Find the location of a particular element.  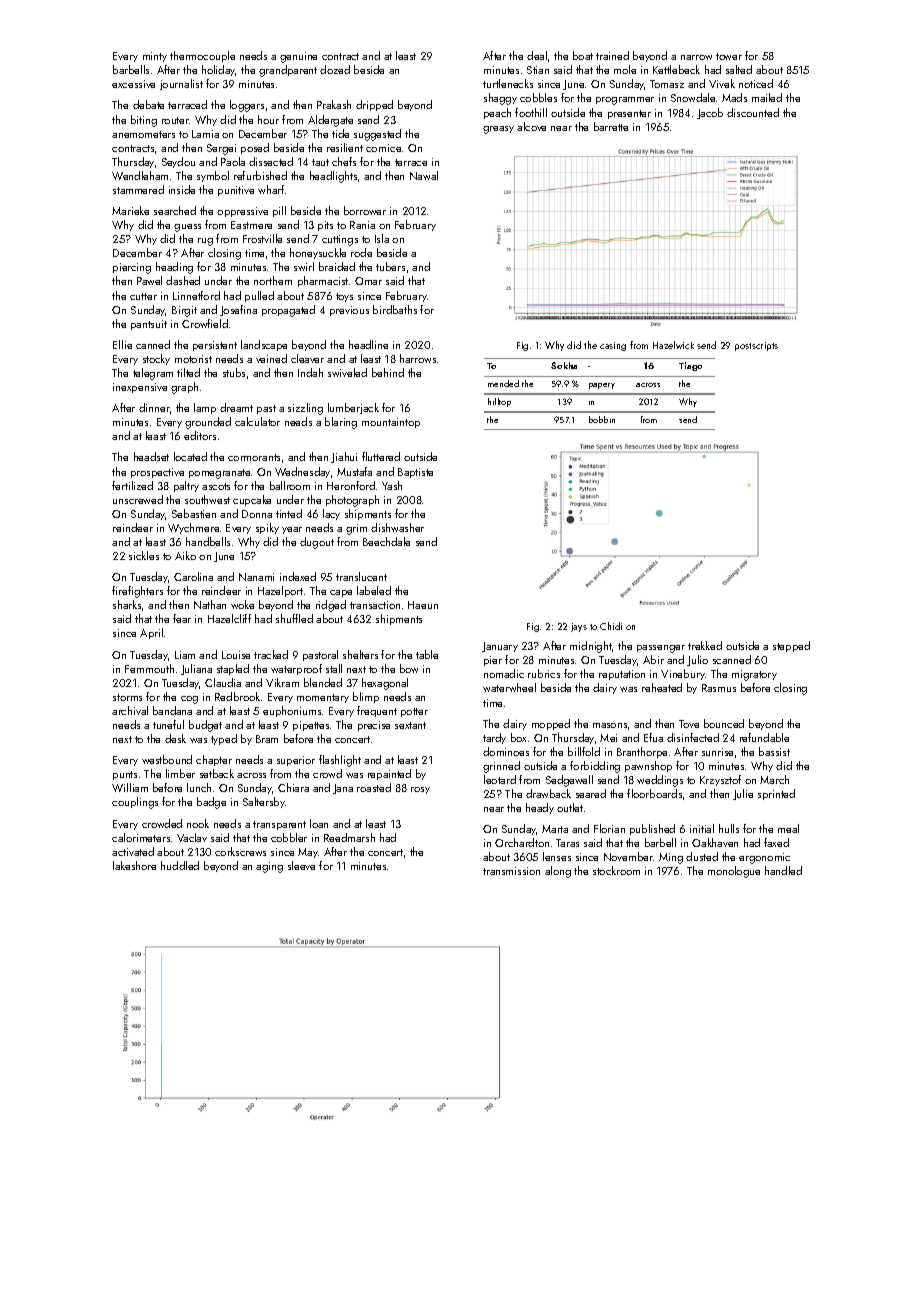

discounted is located at coordinates (753, 112).
